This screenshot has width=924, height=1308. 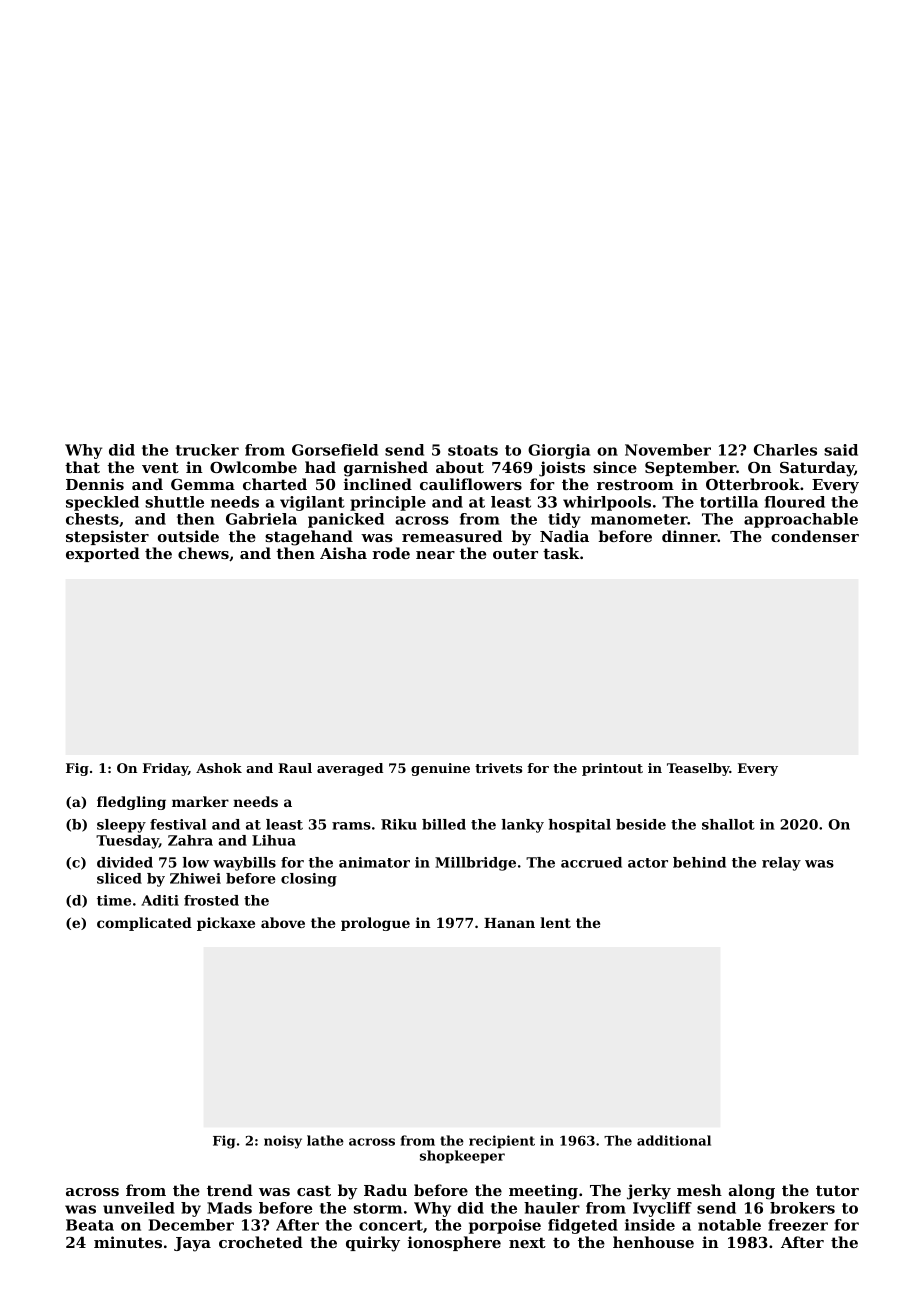 I want to click on Owlcombe, so click(x=253, y=467).
